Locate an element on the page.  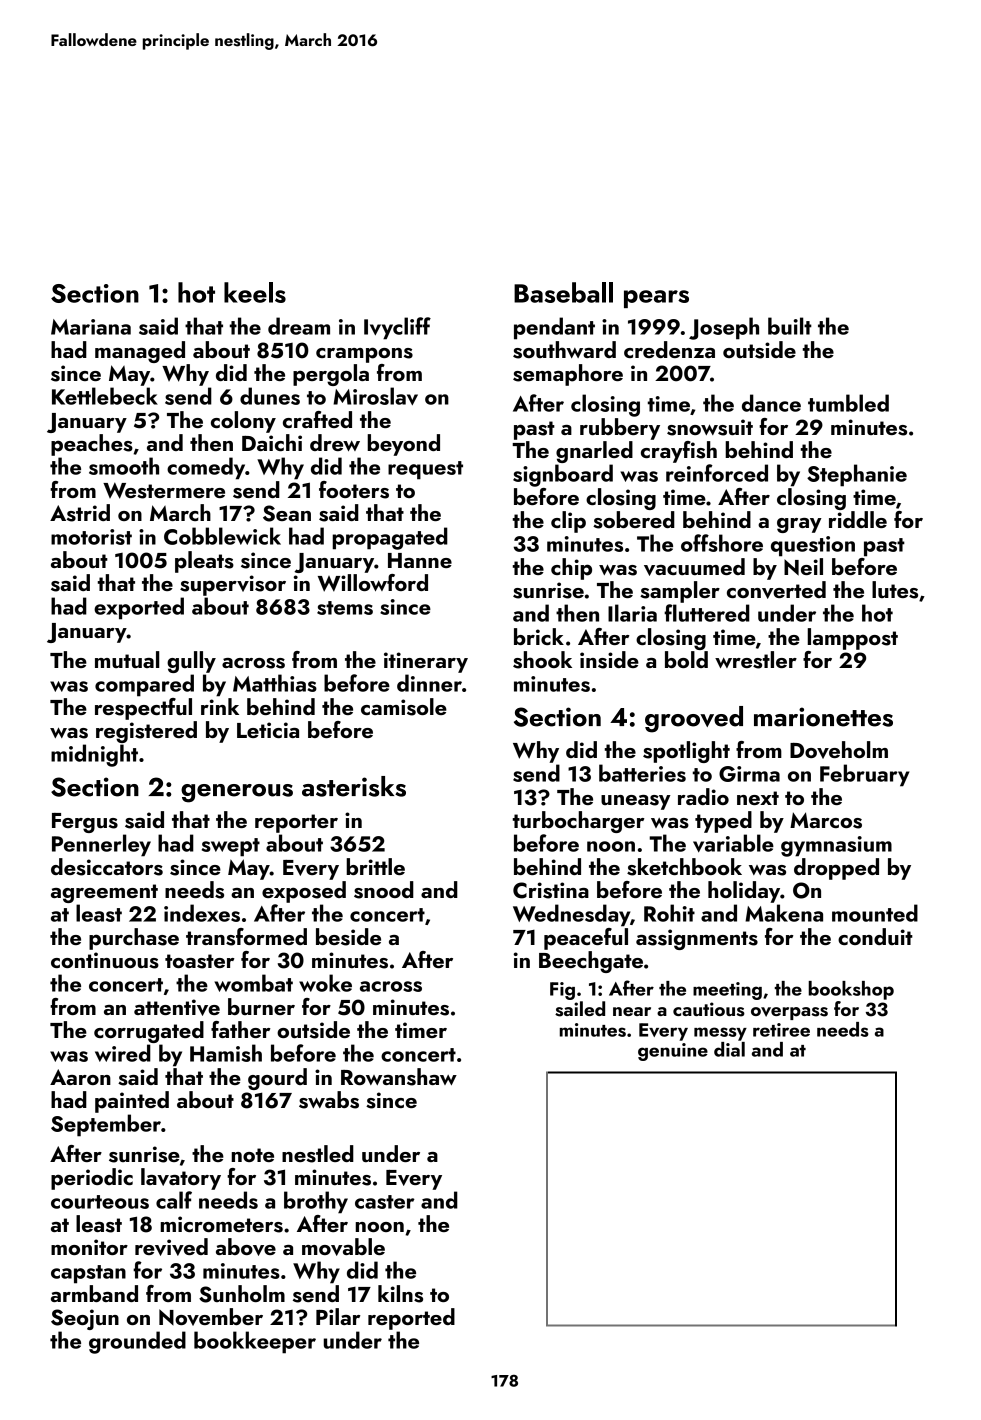
grooved is located at coordinates (694, 719).
